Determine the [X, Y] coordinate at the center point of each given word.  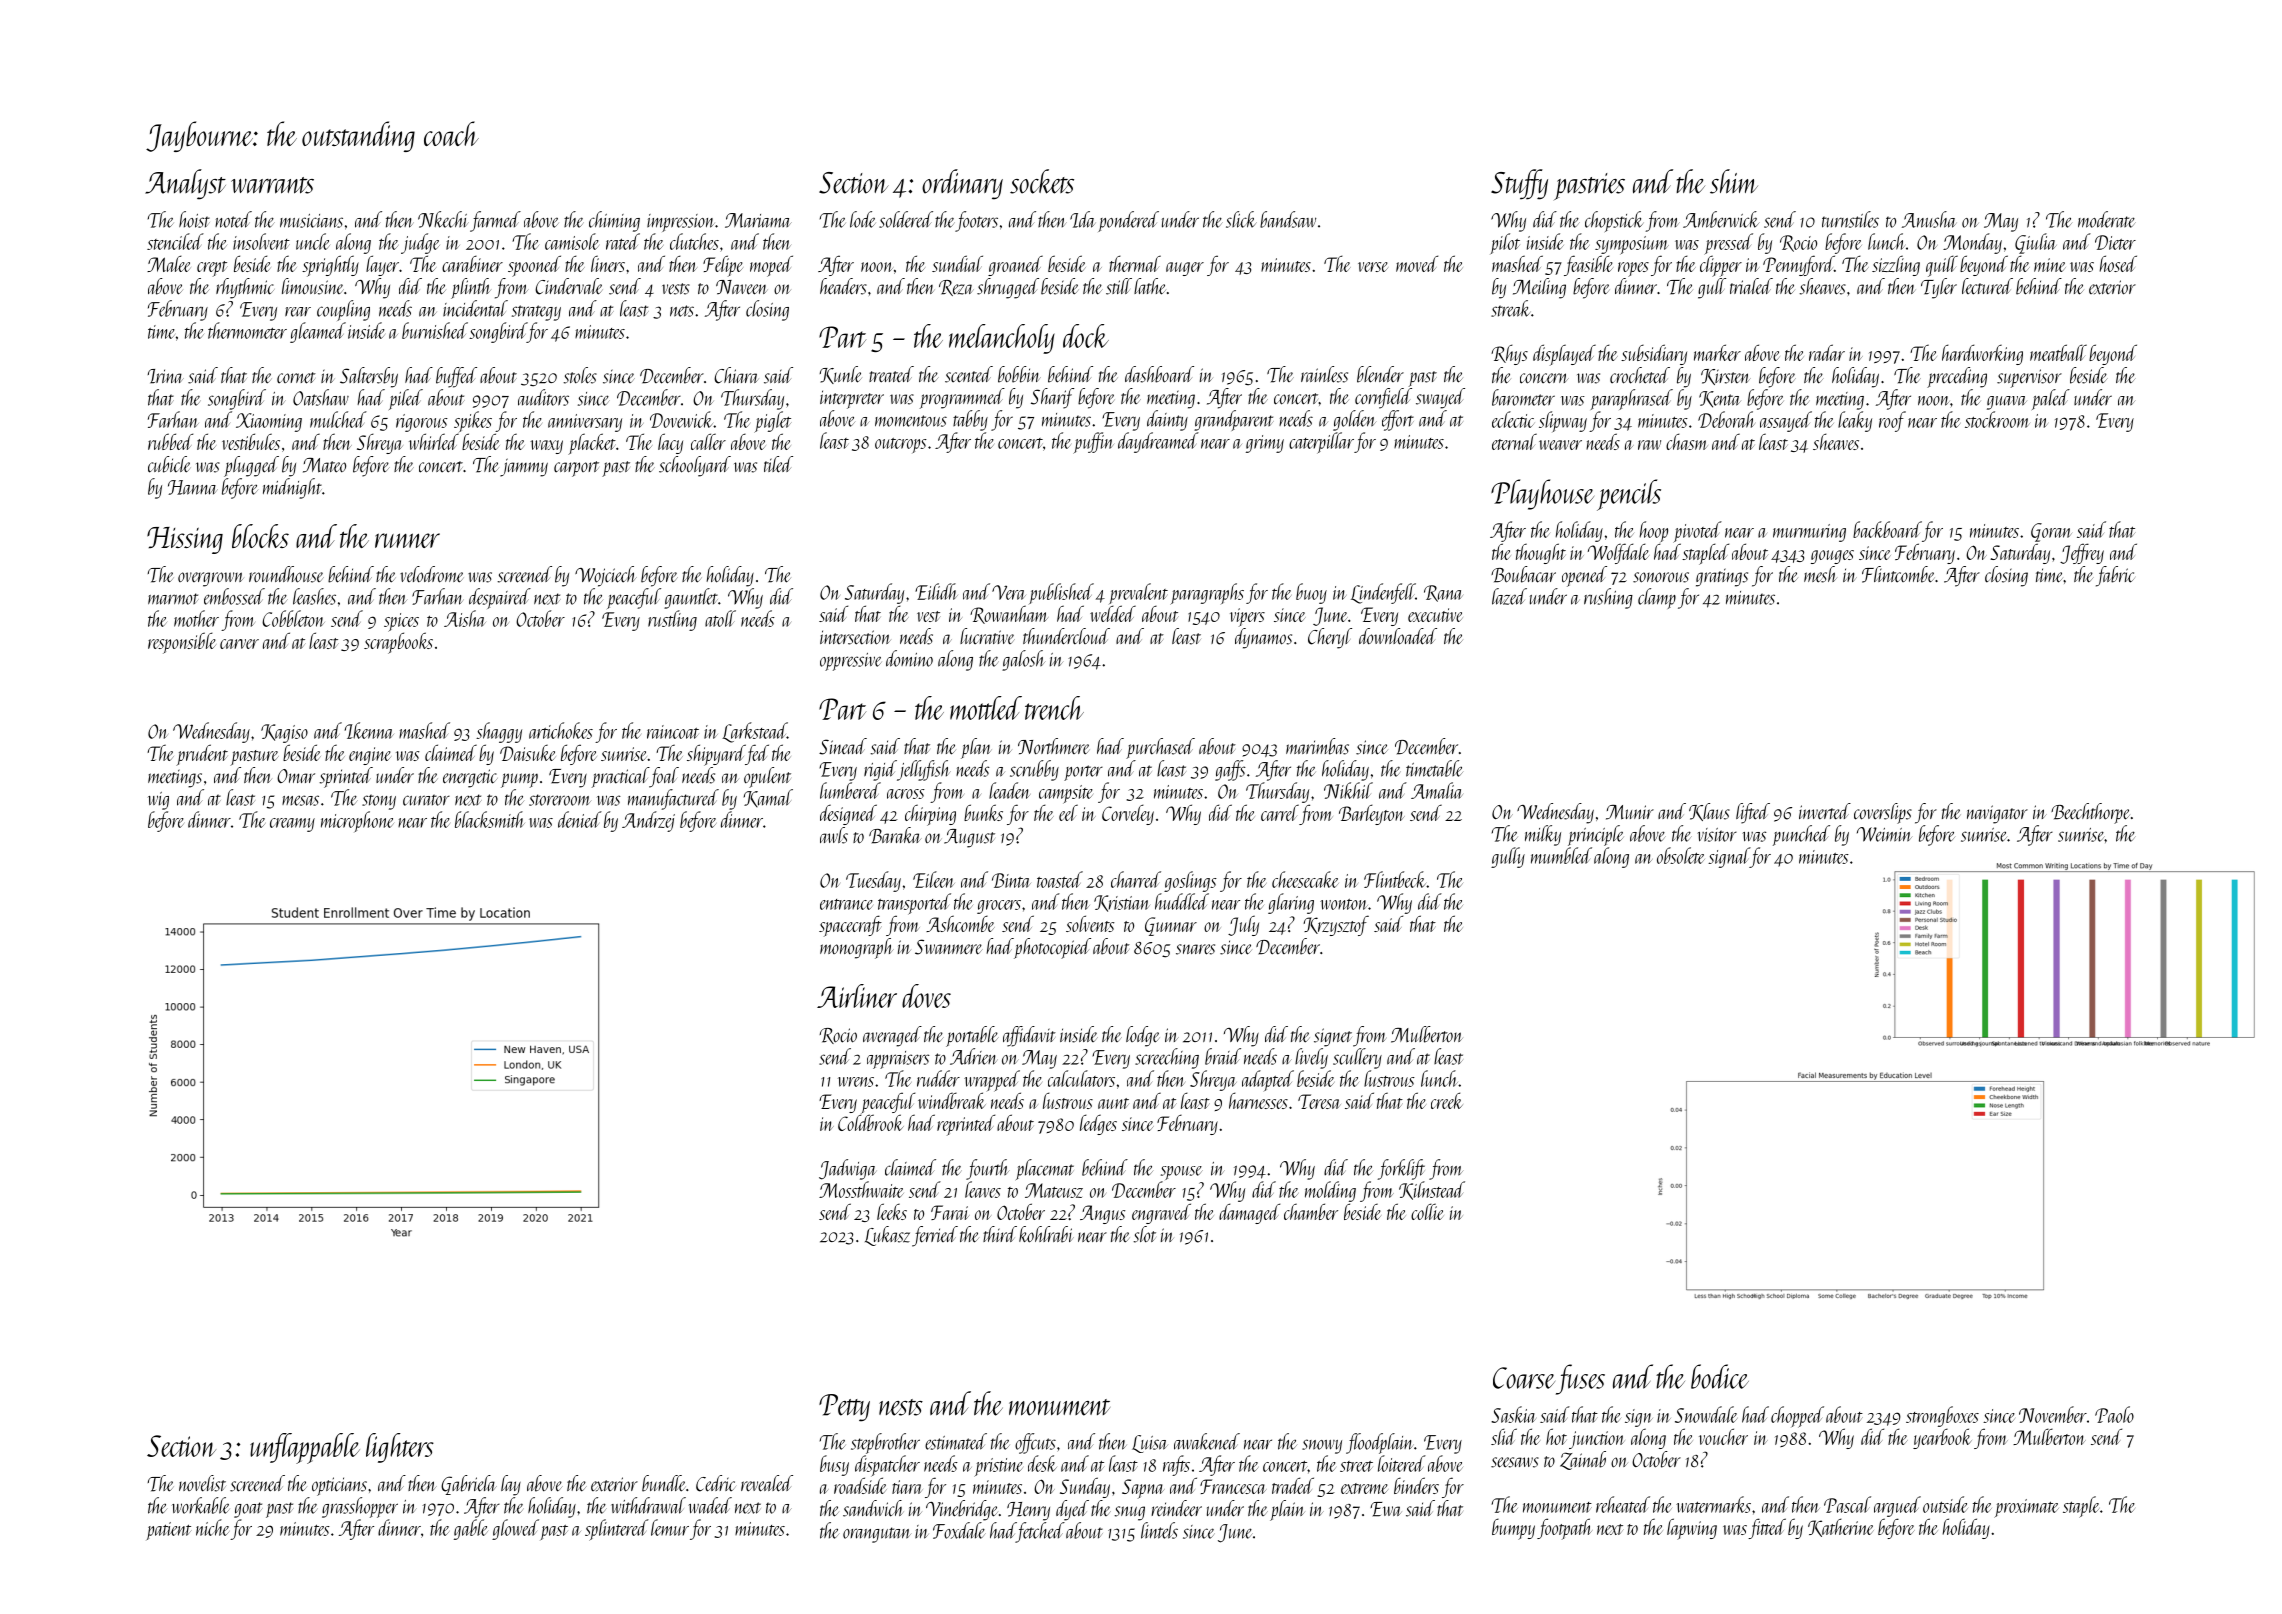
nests [901, 1407]
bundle [663, 1483]
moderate [2107, 219]
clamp [1657, 598]
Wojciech [606, 576]
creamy [292, 825]
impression [681, 223]
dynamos [1263, 638]
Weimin [1884, 834]
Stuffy [1519, 184]
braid [1223, 1056]
